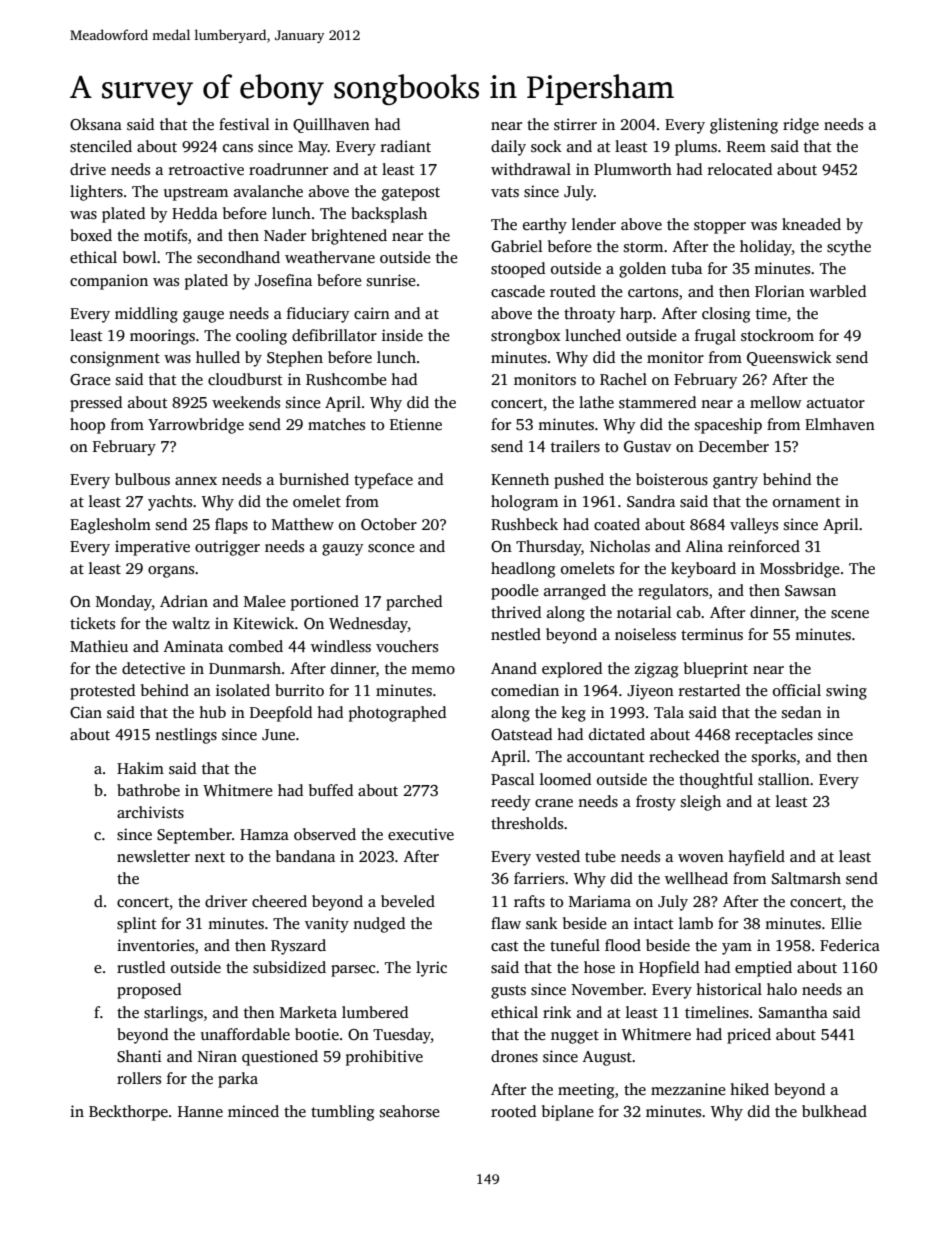 The width and height of the page is (952, 1233). I want to click on sporks, so click(774, 758).
